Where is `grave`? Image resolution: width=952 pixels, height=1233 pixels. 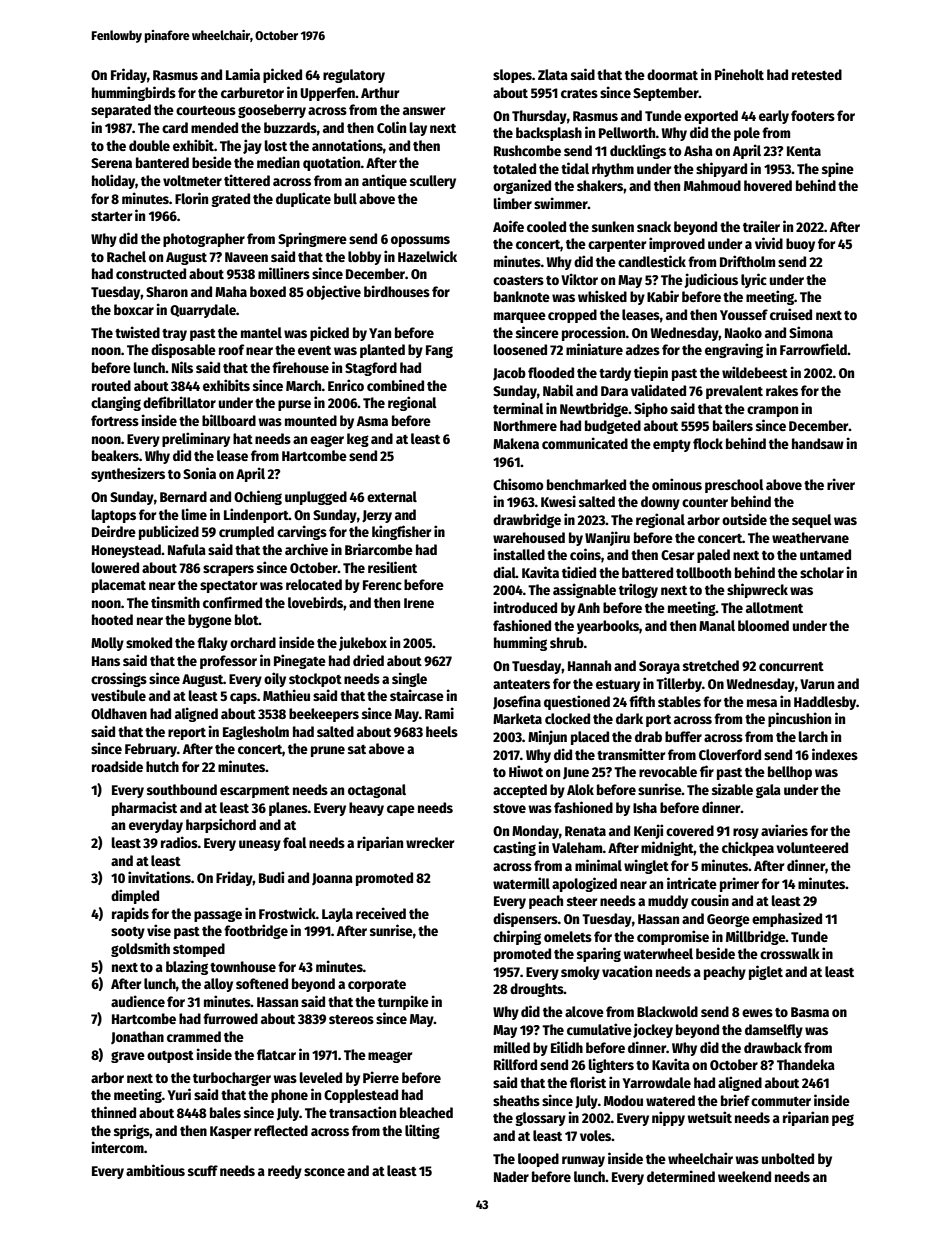
grave is located at coordinates (128, 1057).
